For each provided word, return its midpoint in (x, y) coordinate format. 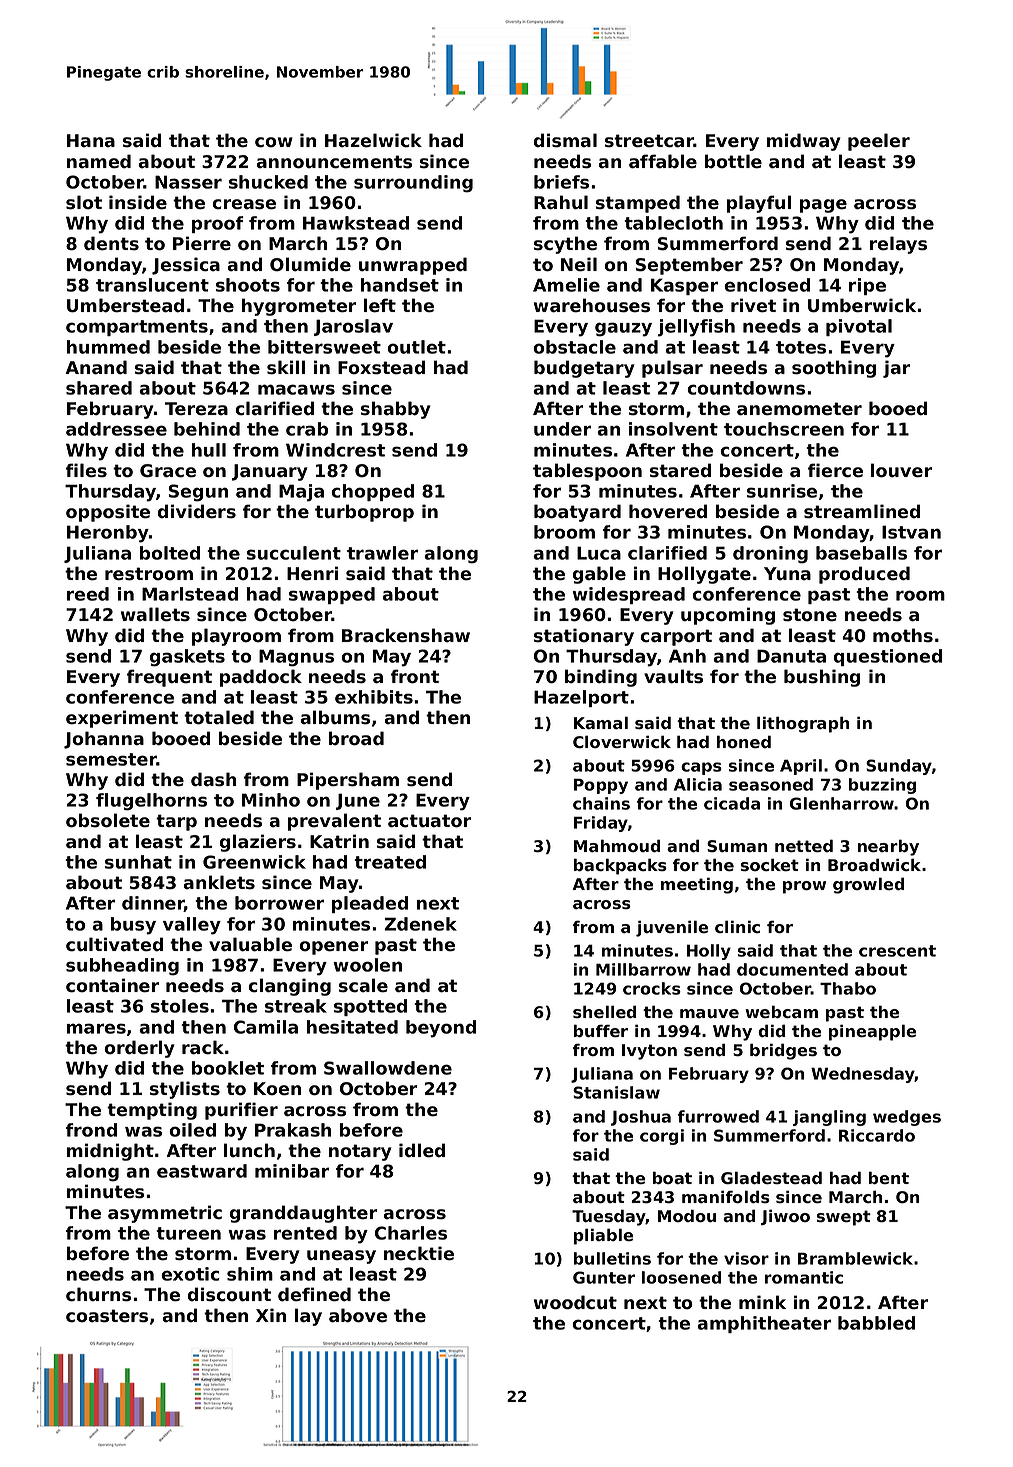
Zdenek (420, 924)
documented (792, 969)
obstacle (574, 347)
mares (96, 1028)
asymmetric (165, 1214)
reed (88, 594)
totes (801, 347)
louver (901, 470)
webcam (781, 1011)
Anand (96, 367)
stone (810, 615)
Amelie (566, 285)
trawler (382, 553)
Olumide (310, 264)
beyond (441, 1029)
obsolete (108, 820)
